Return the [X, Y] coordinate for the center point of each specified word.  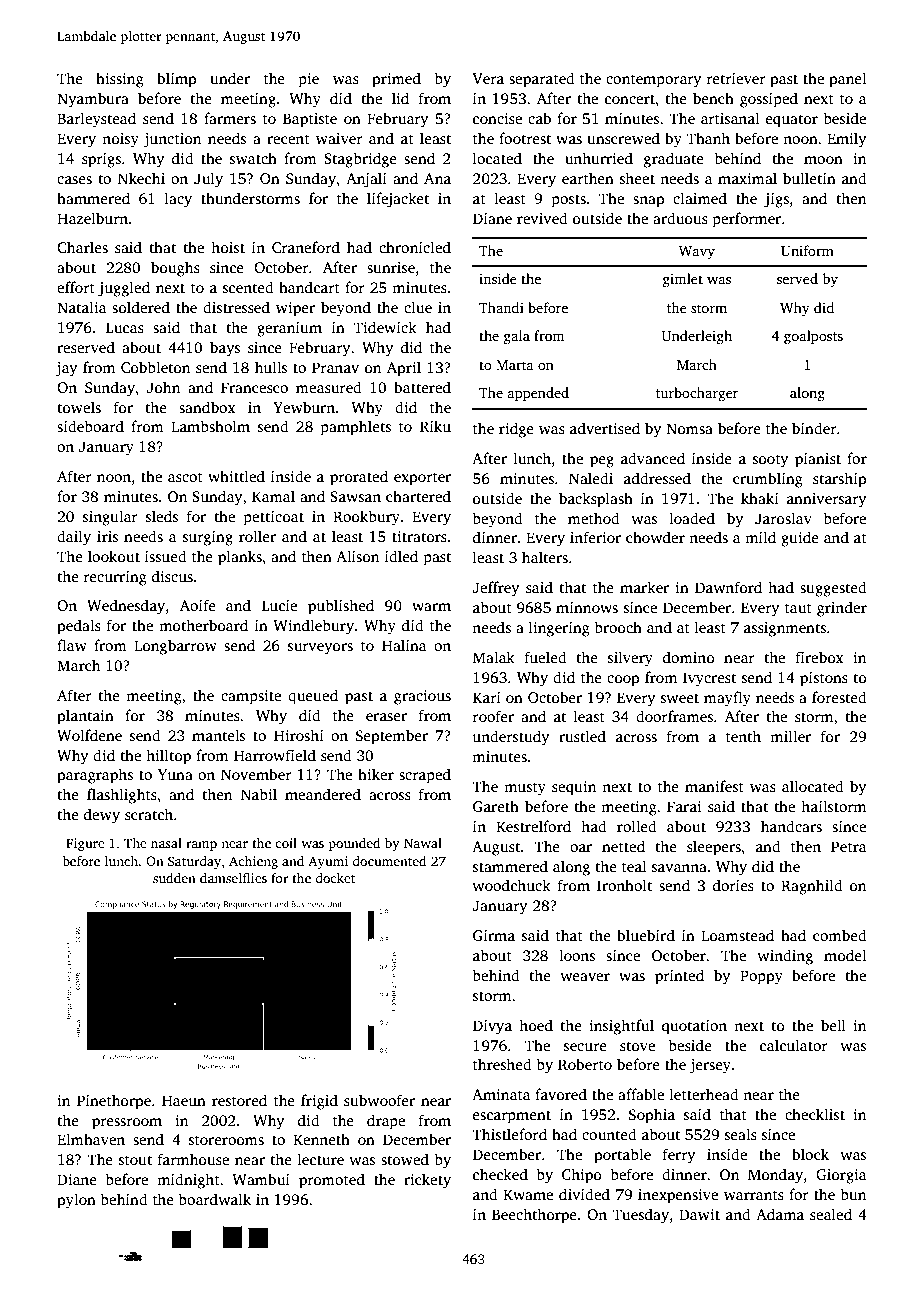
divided [584, 1194]
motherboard [203, 625]
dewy [102, 816]
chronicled [415, 247]
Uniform [807, 250]
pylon [76, 1201]
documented [389, 861]
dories [733, 885]
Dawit [699, 1214]
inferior [595, 537]
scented [248, 287]
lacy [178, 200]
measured [329, 387]
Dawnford [728, 587]
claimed [700, 198]
